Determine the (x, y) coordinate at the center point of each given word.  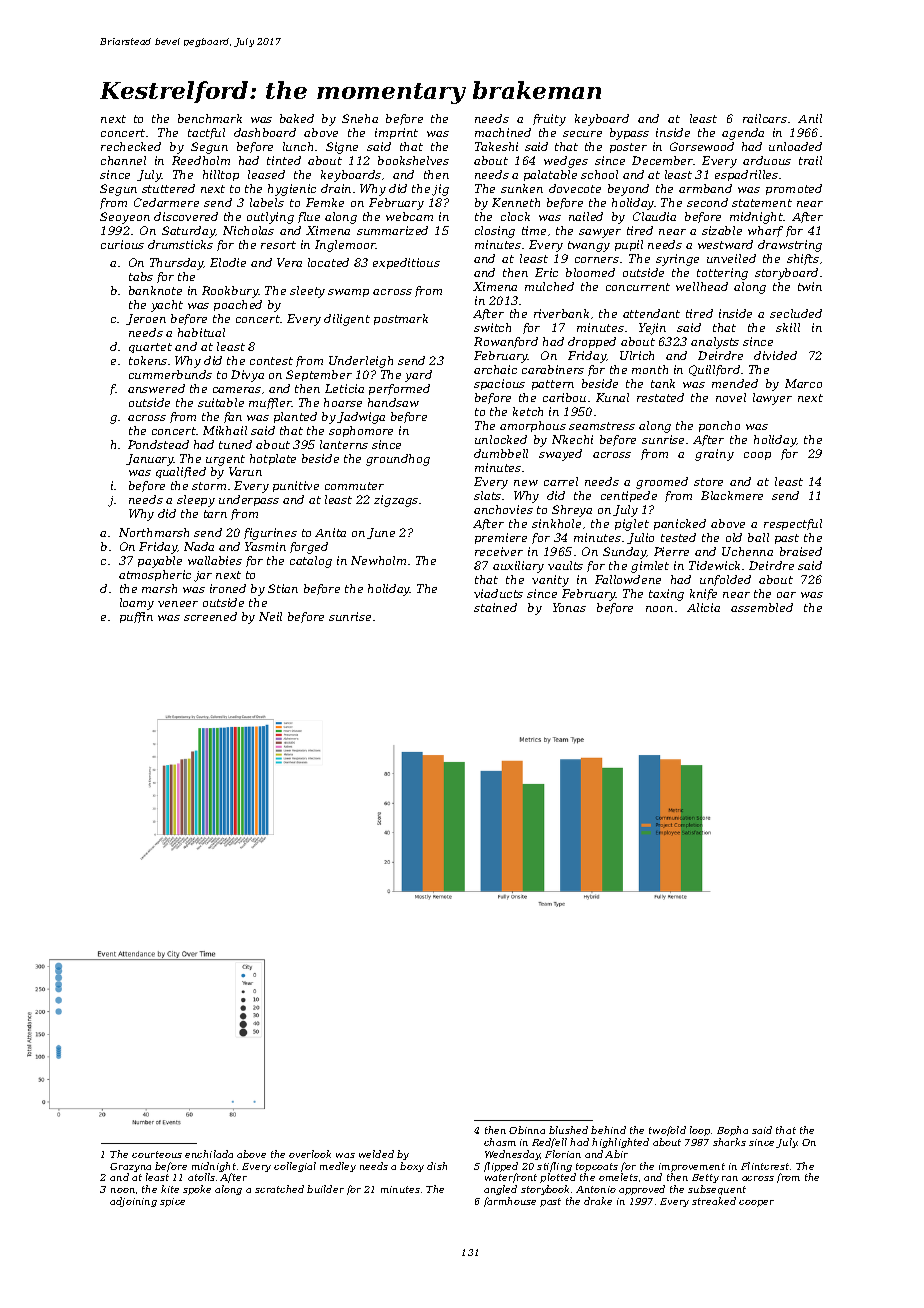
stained (495, 607)
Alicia (703, 607)
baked (297, 118)
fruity (549, 120)
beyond (628, 190)
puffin (136, 617)
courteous (157, 1154)
